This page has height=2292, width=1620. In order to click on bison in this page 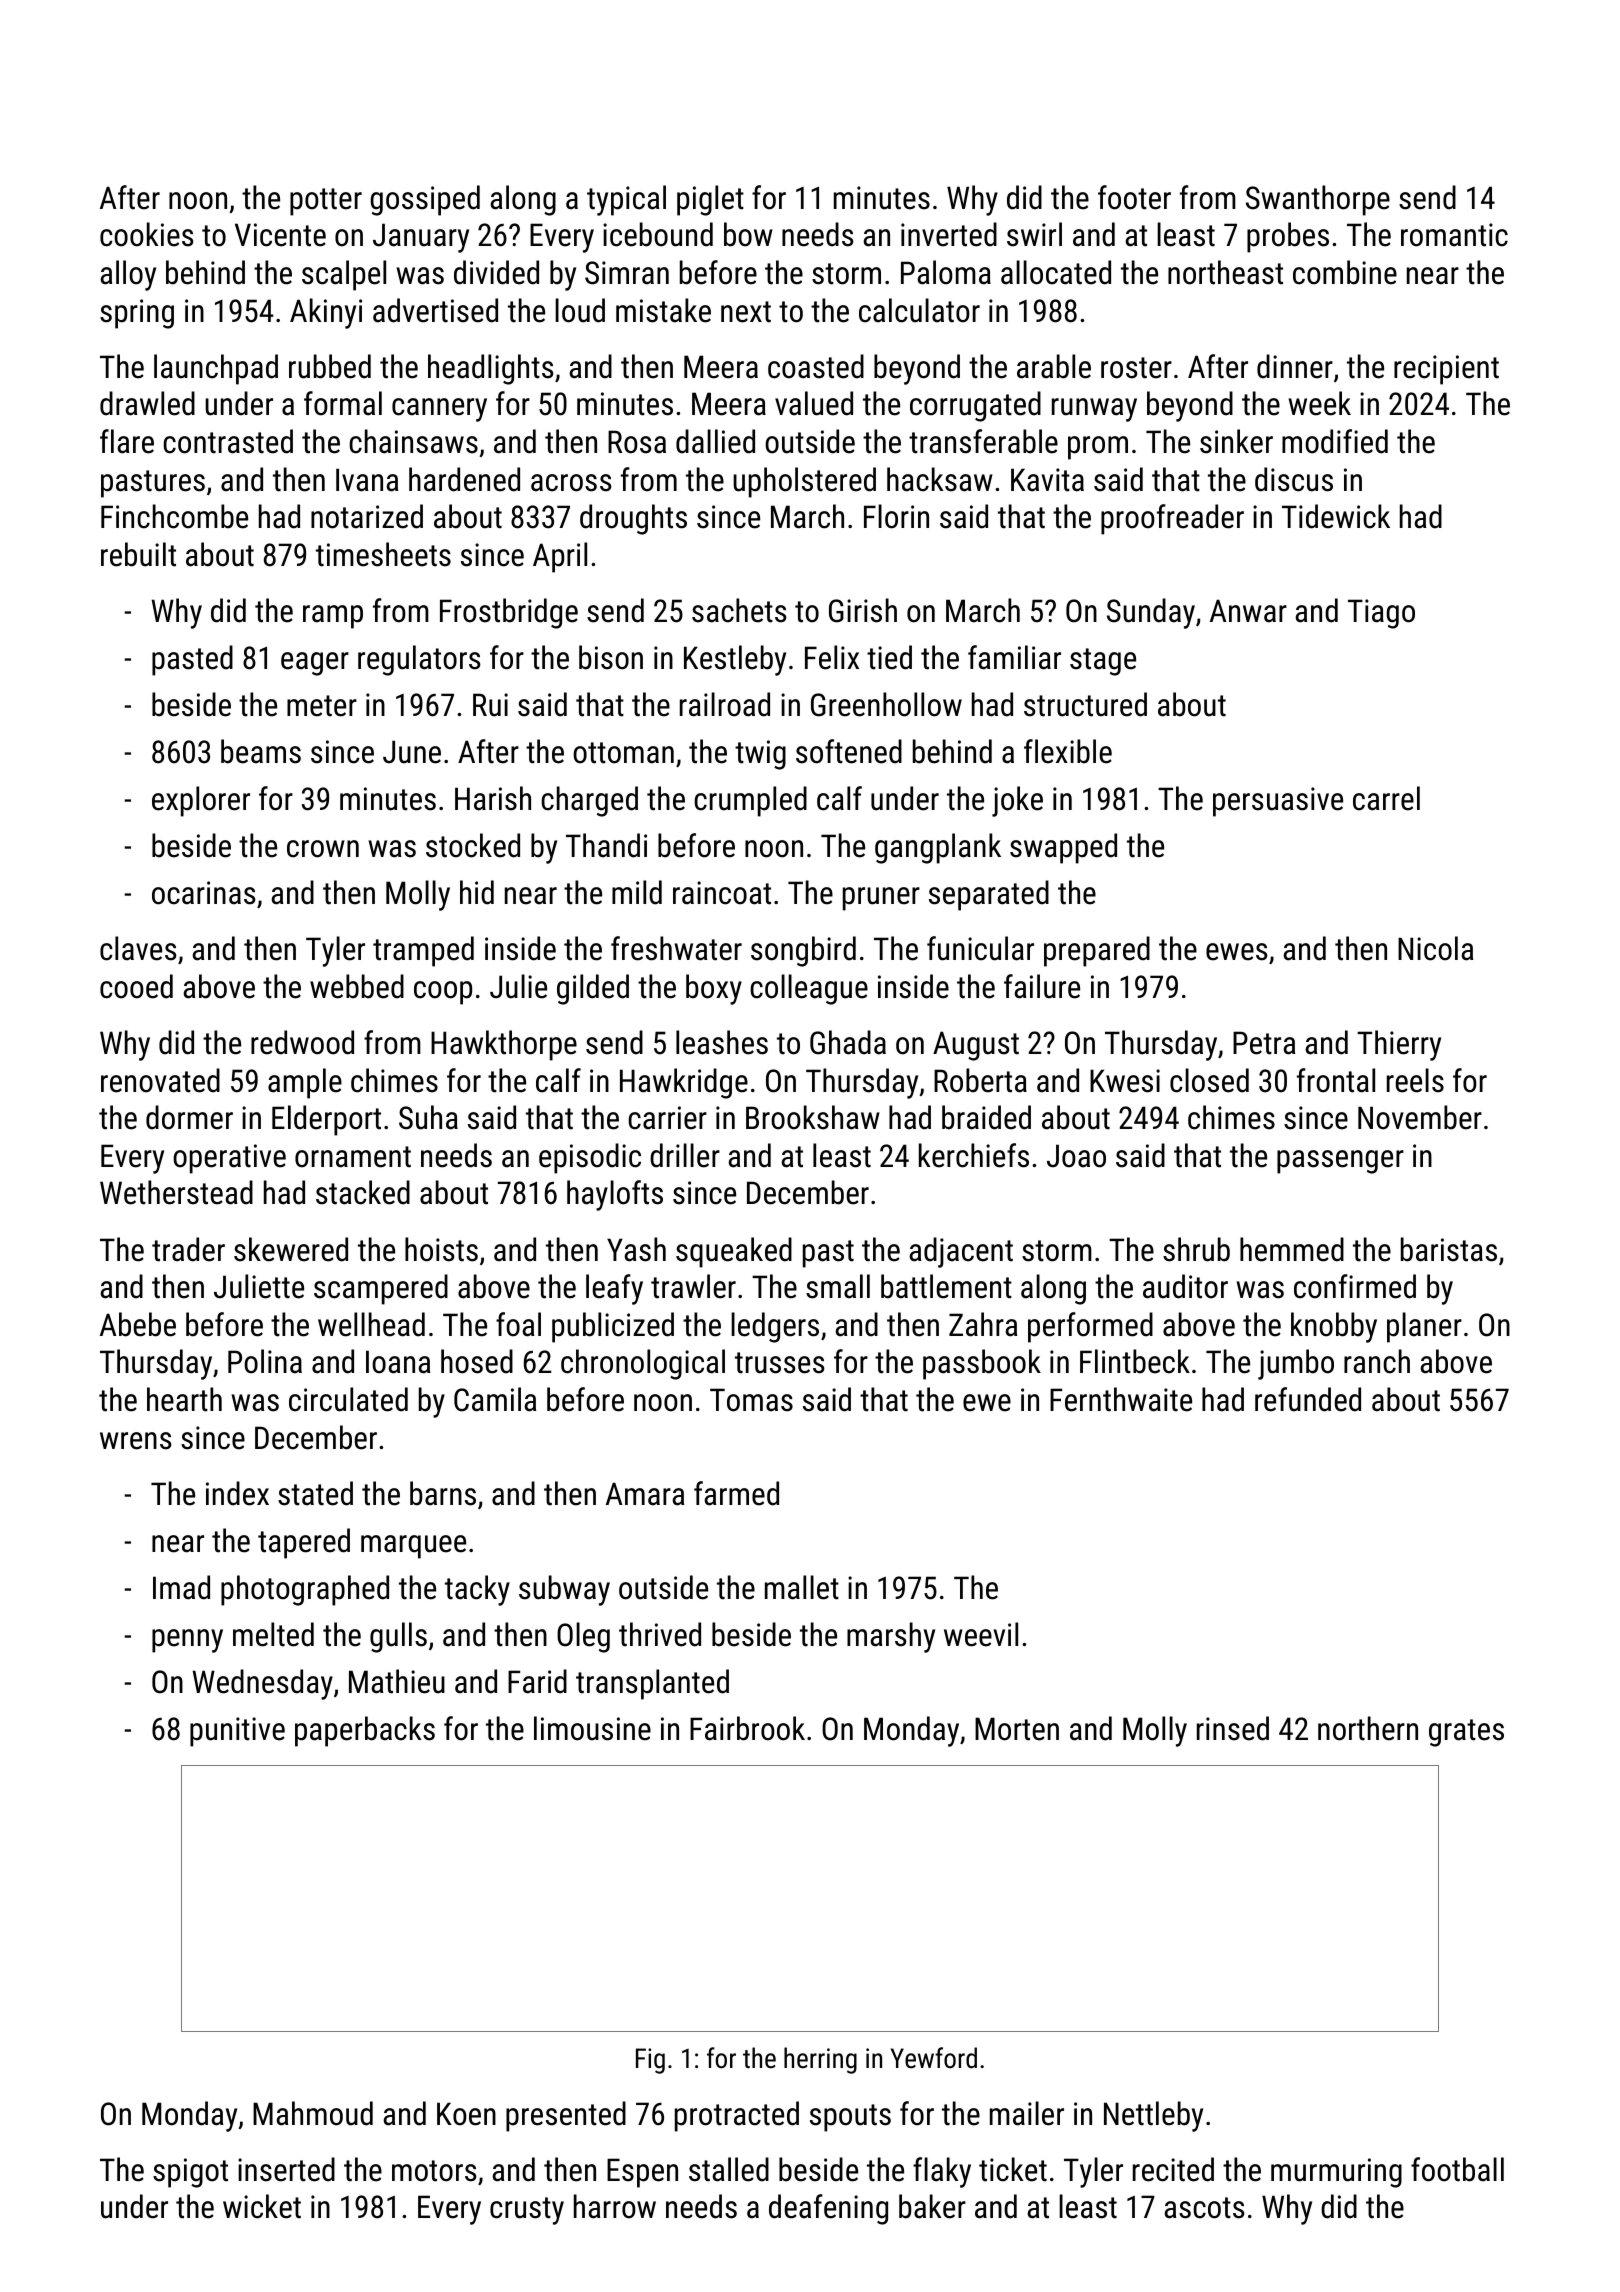, I will do `click(611, 657)`.
